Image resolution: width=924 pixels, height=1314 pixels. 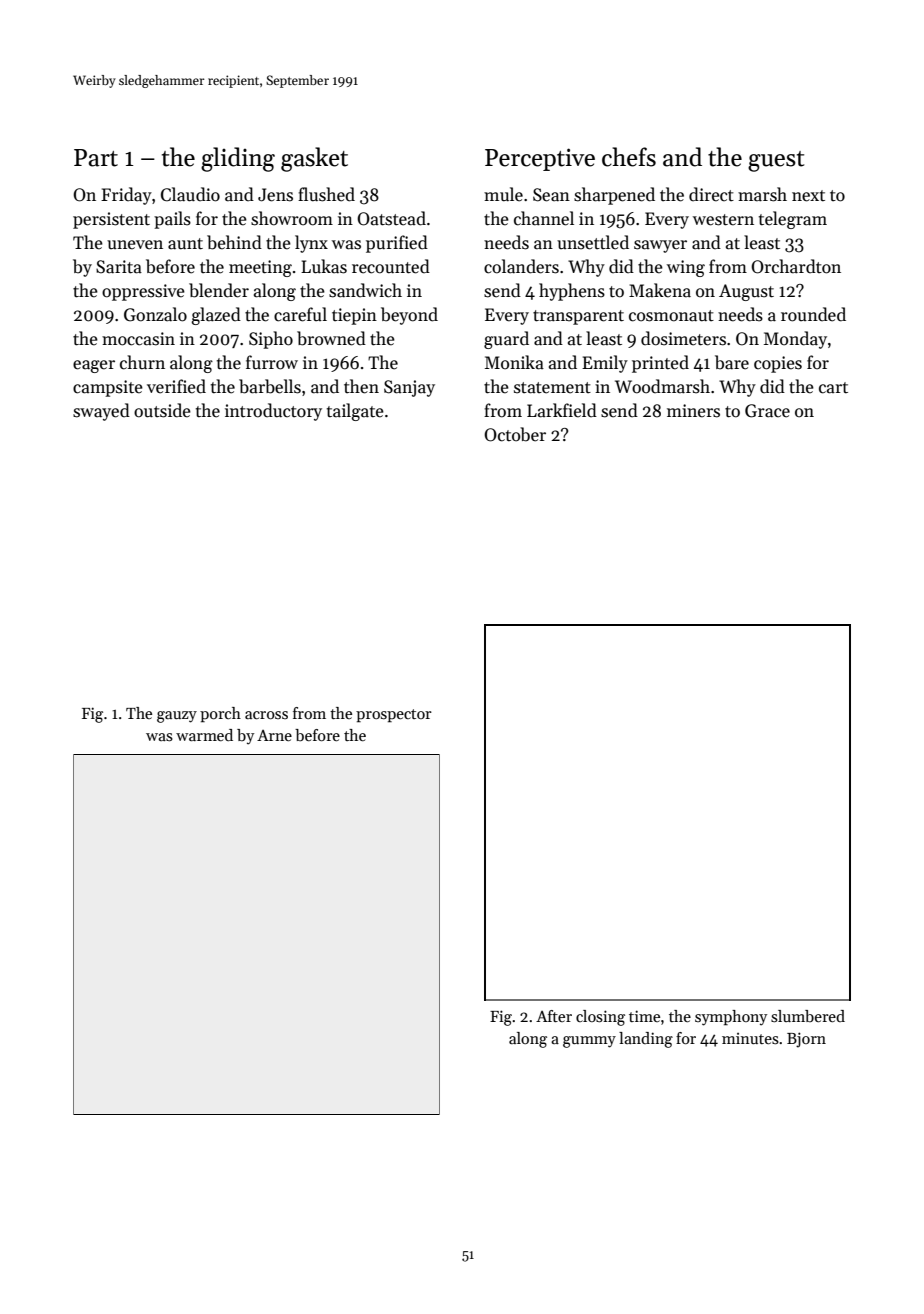 What do you see at coordinates (660, 246) in the page?
I see `sawyer` at bounding box center [660, 246].
